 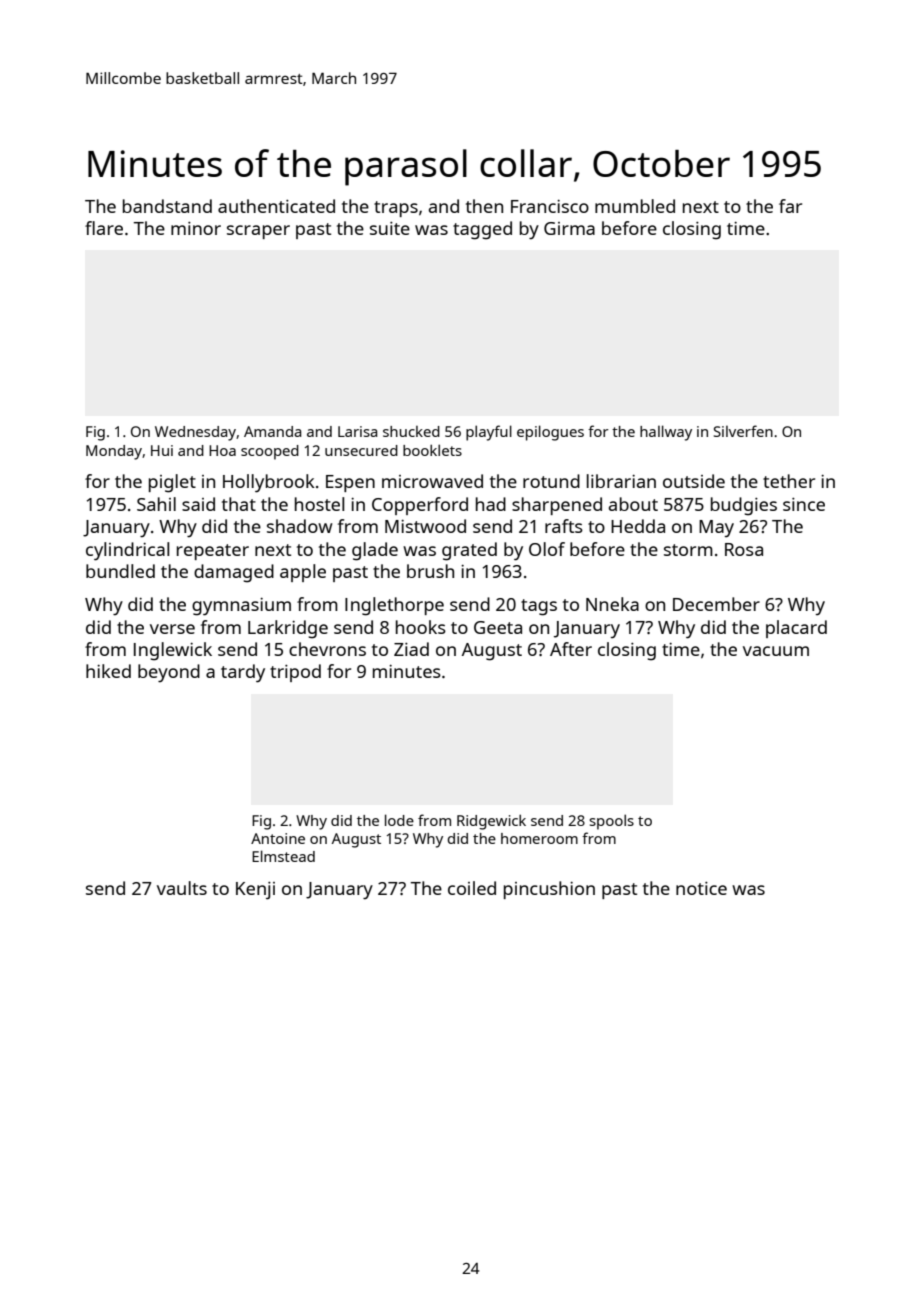 What do you see at coordinates (790, 206) in the screenshot?
I see `far` at bounding box center [790, 206].
